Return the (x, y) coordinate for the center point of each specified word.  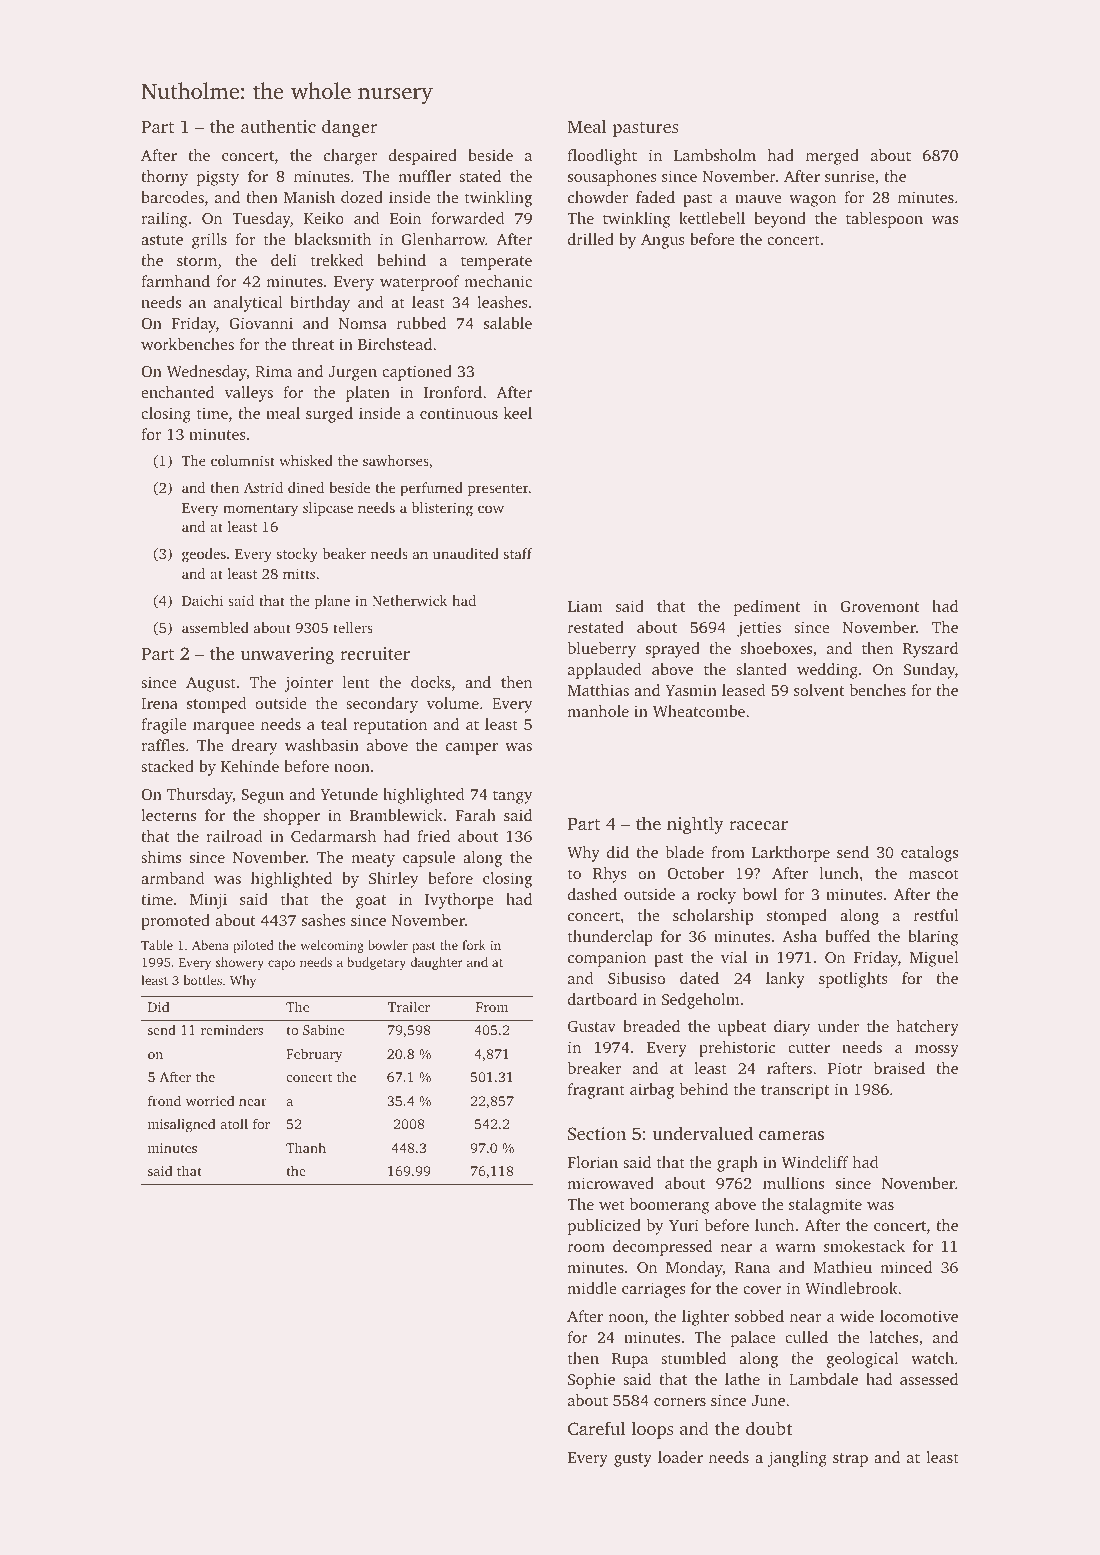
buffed (847, 936)
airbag (652, 1091)
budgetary (376, 963)
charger (350, 157)
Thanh (306, 1147)
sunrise (850, 176)
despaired (423, 157)
